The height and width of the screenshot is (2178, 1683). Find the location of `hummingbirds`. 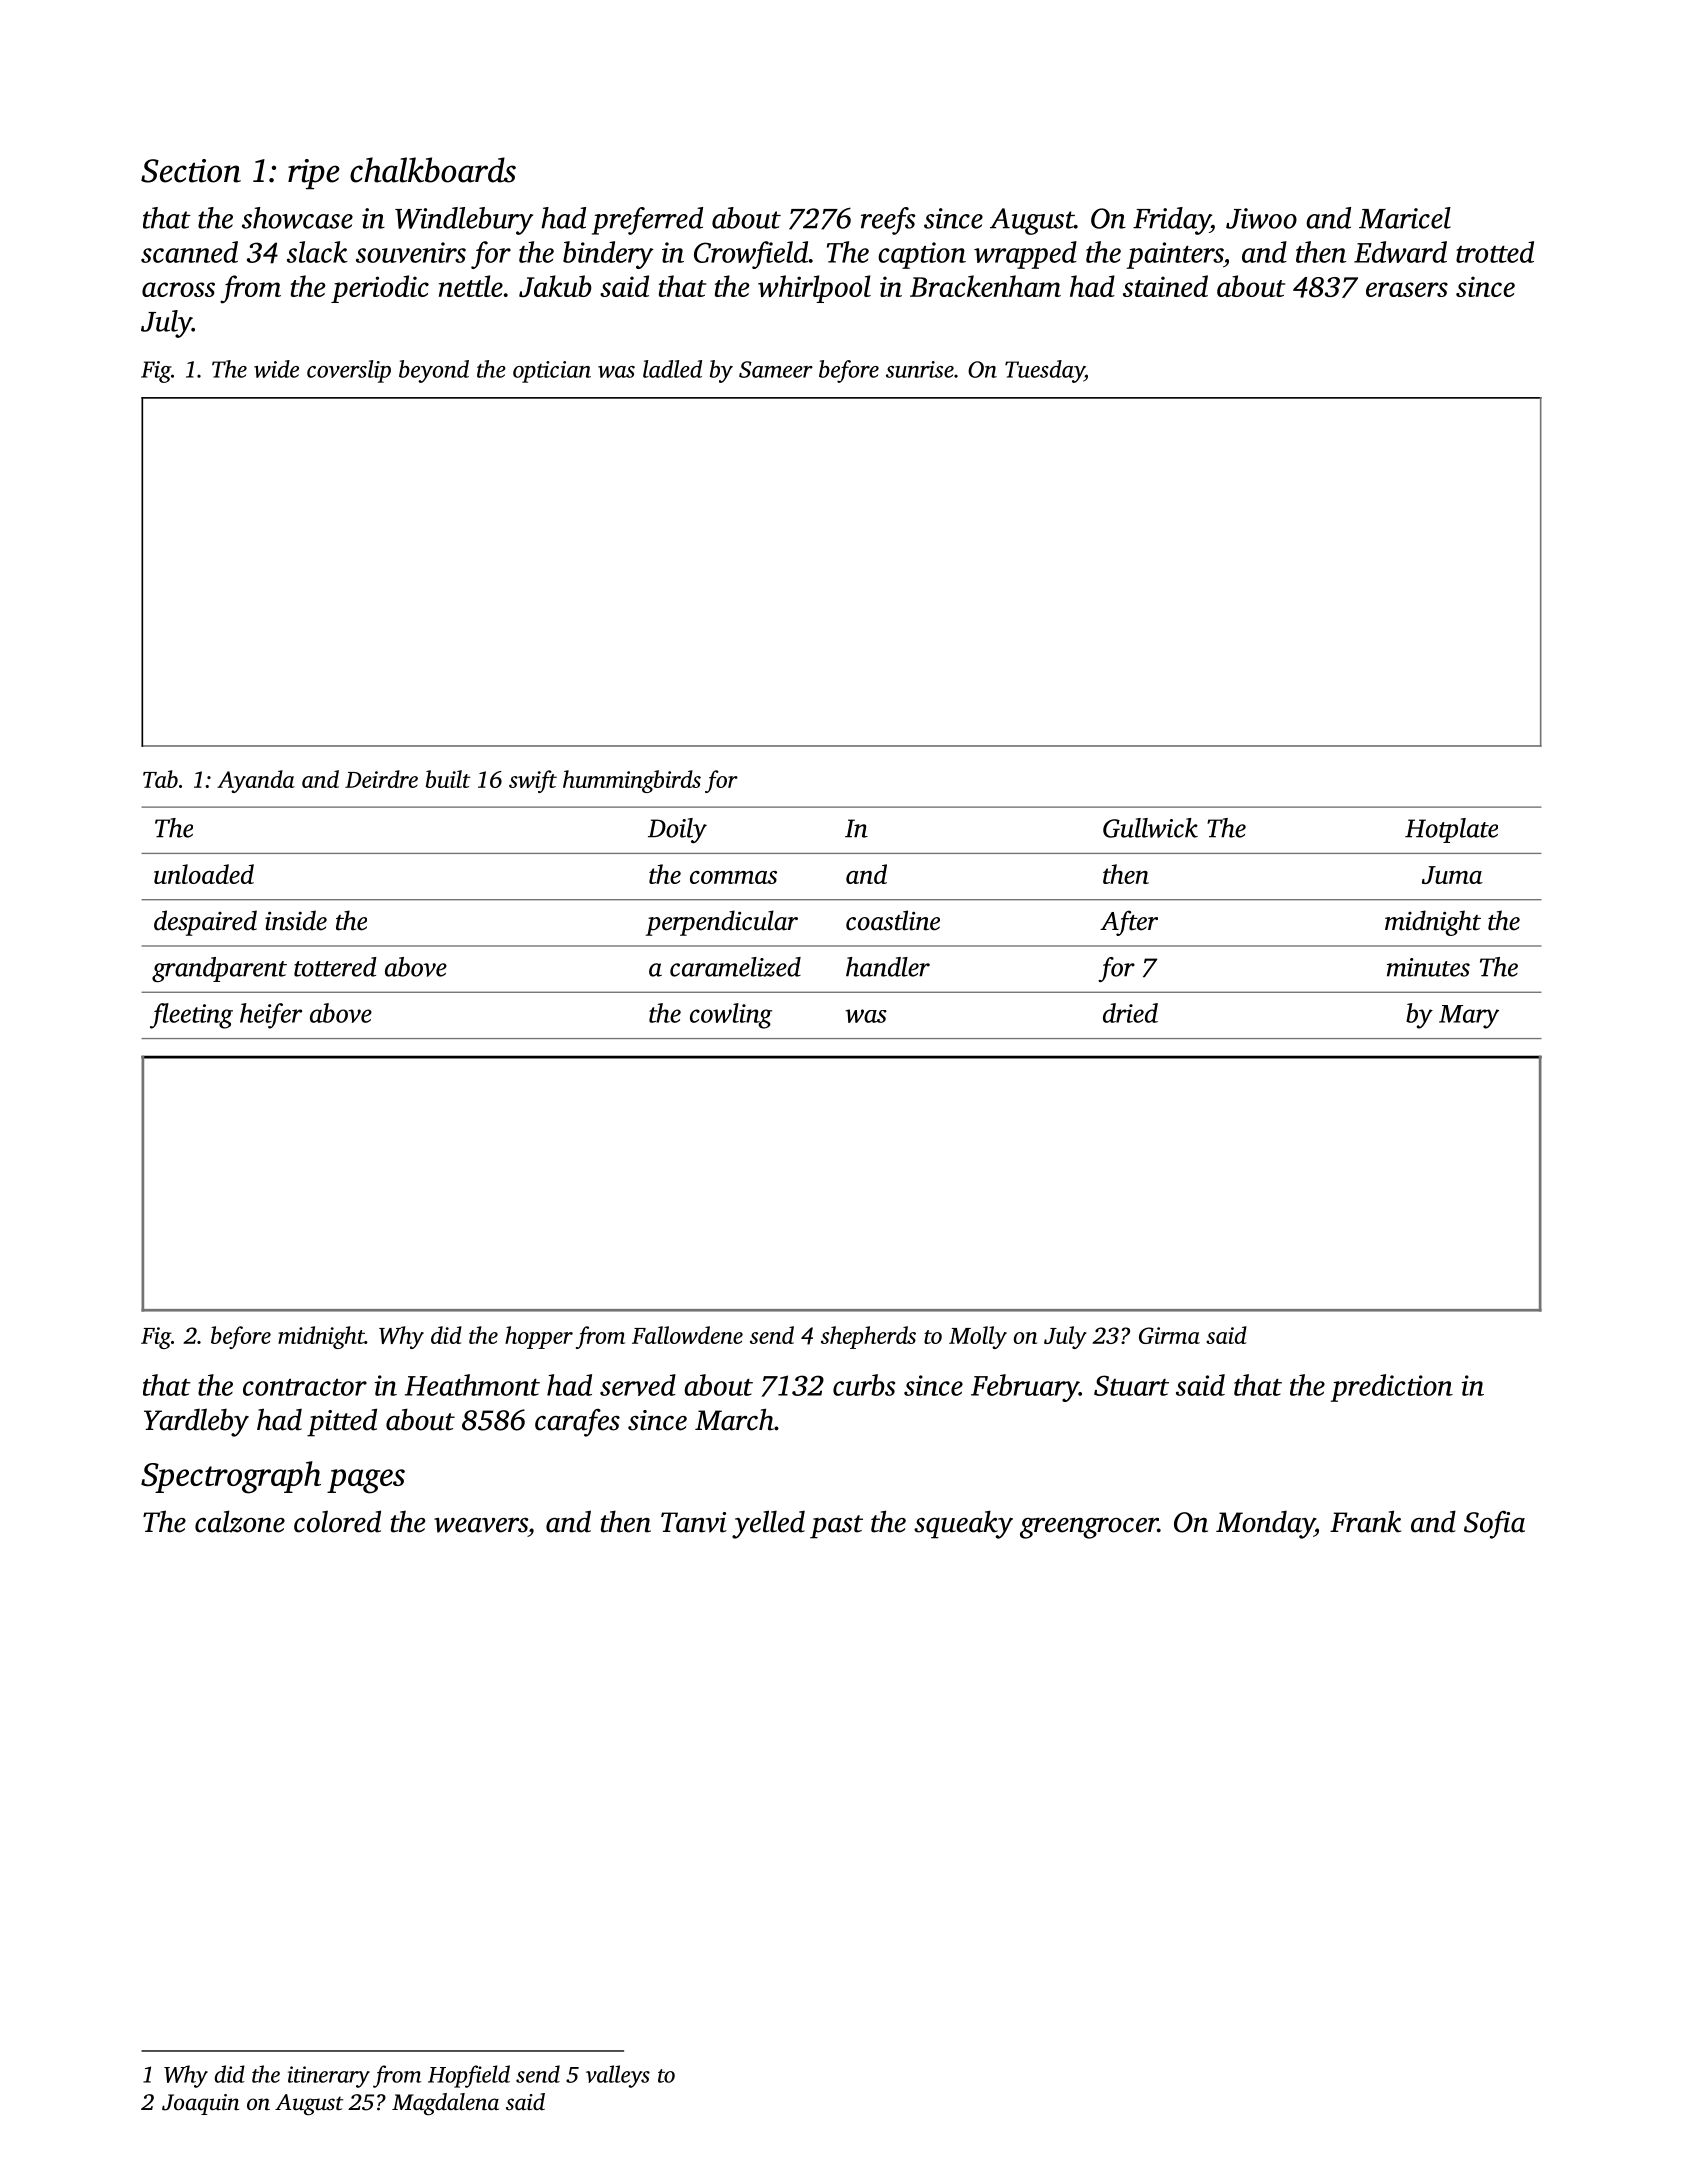

hummingbirds is located at coordinates (632, 781).
